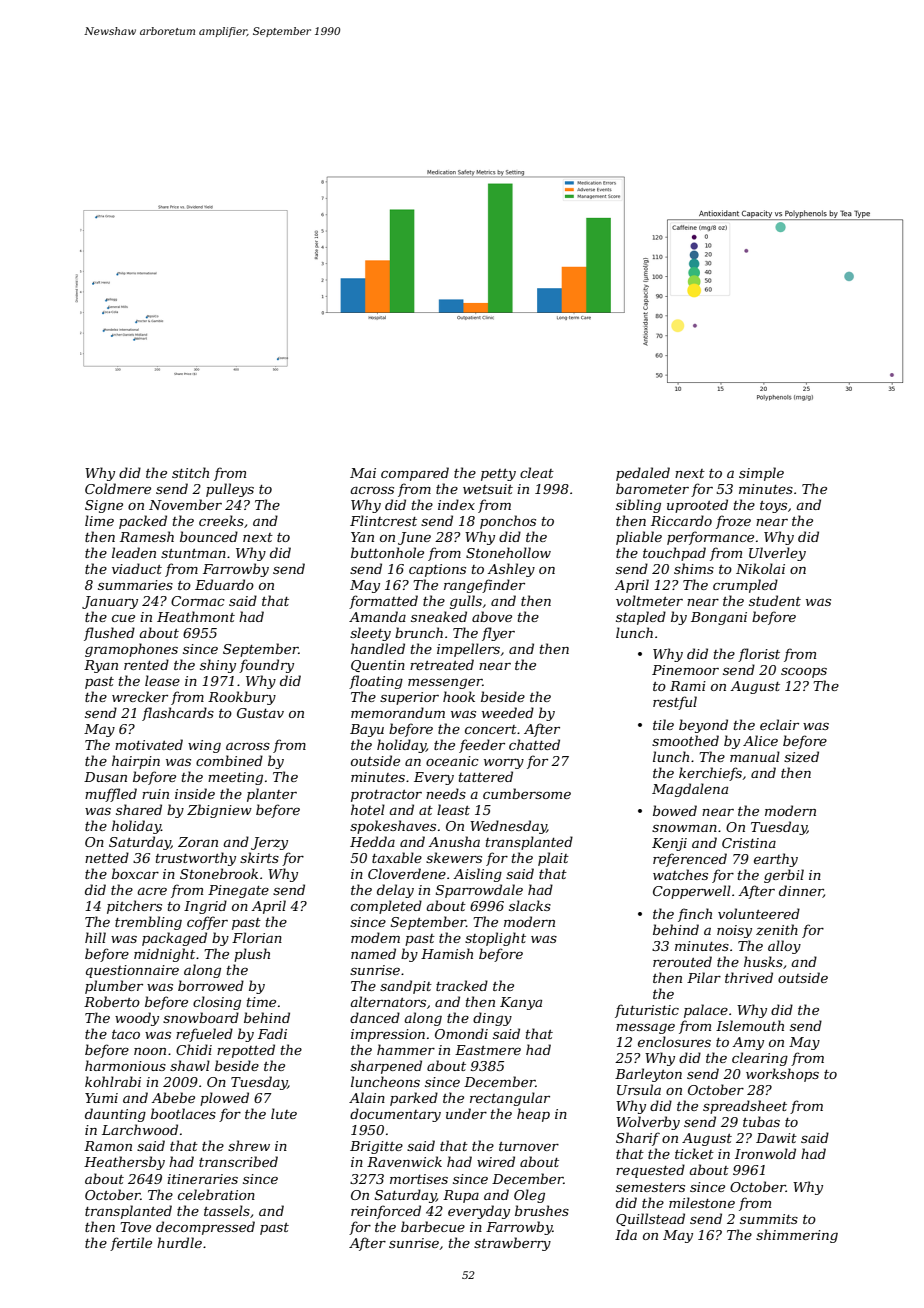  I want to click on sandpit, so click(406, 987).
